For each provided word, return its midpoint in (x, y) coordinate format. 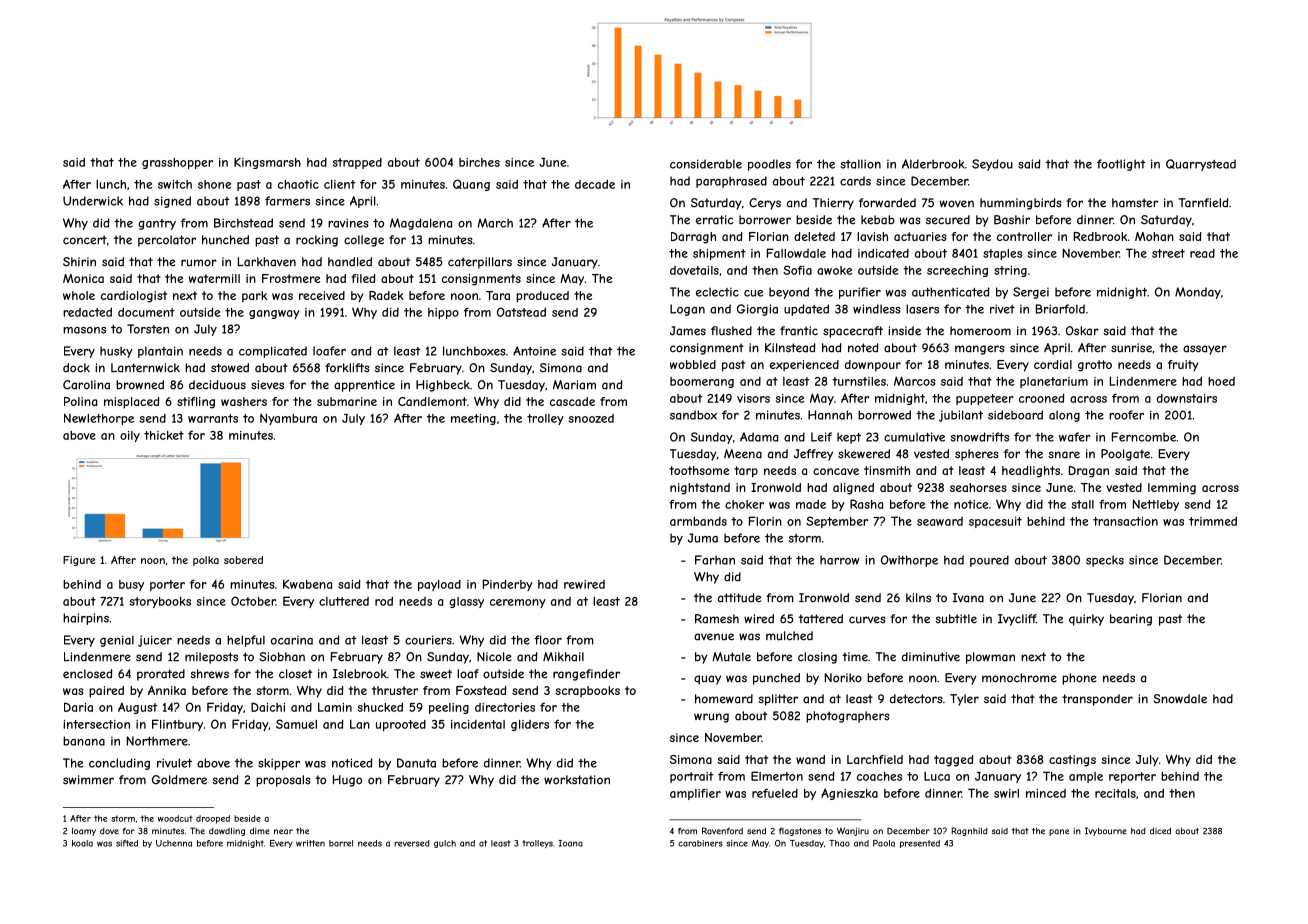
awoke (834, 270)
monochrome (1019, 678)
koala (82, 843)
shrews (209, 674)
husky (116, 352)
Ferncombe (1144, 437)
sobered (243, 560)
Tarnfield (1203, 203)
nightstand (700, 489)
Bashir (1012, 220)
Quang (471, 185)
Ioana (570, 843)
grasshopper (177, 163)
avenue (714, 637)
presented (920, 844)
